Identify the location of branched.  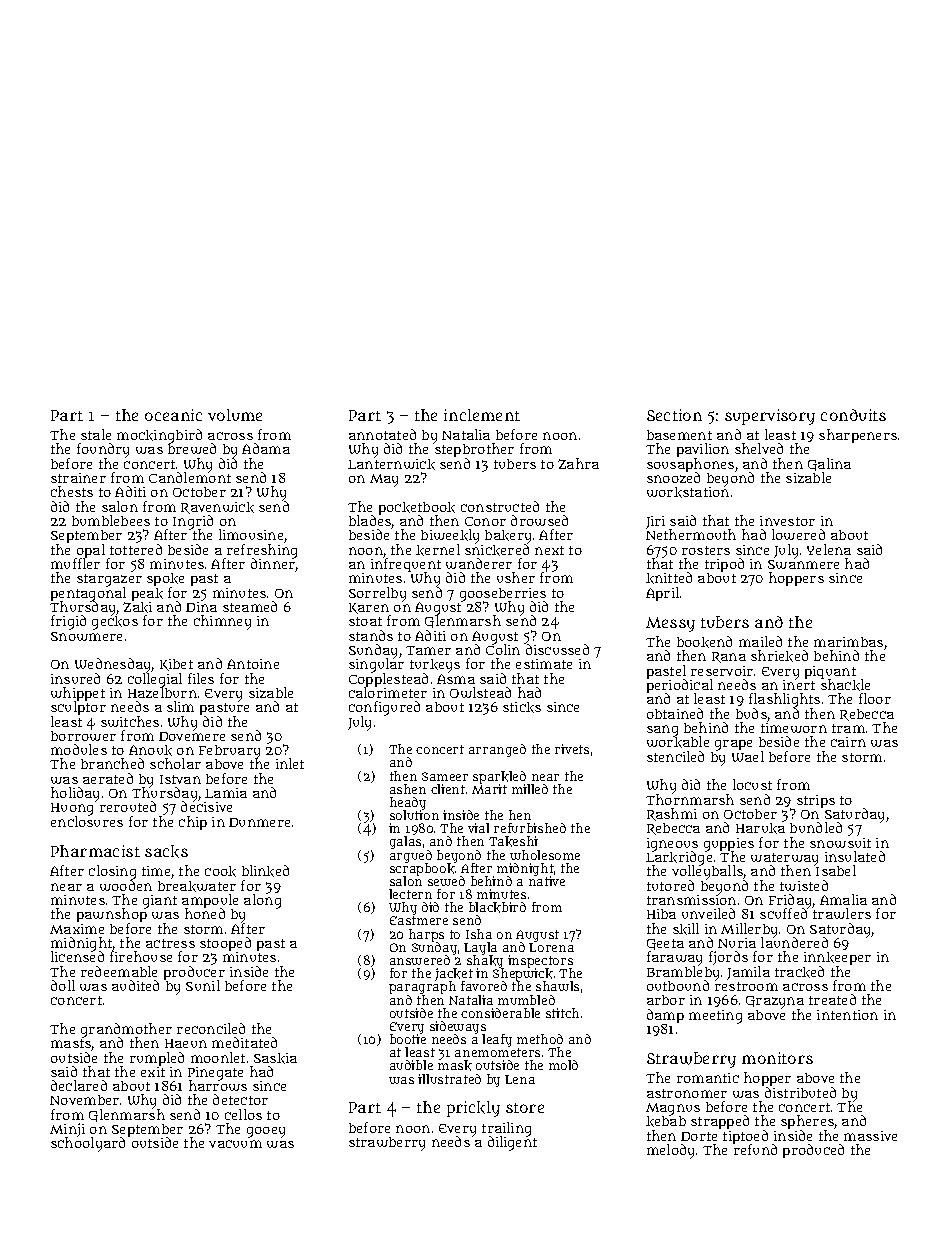
(112, 763).
